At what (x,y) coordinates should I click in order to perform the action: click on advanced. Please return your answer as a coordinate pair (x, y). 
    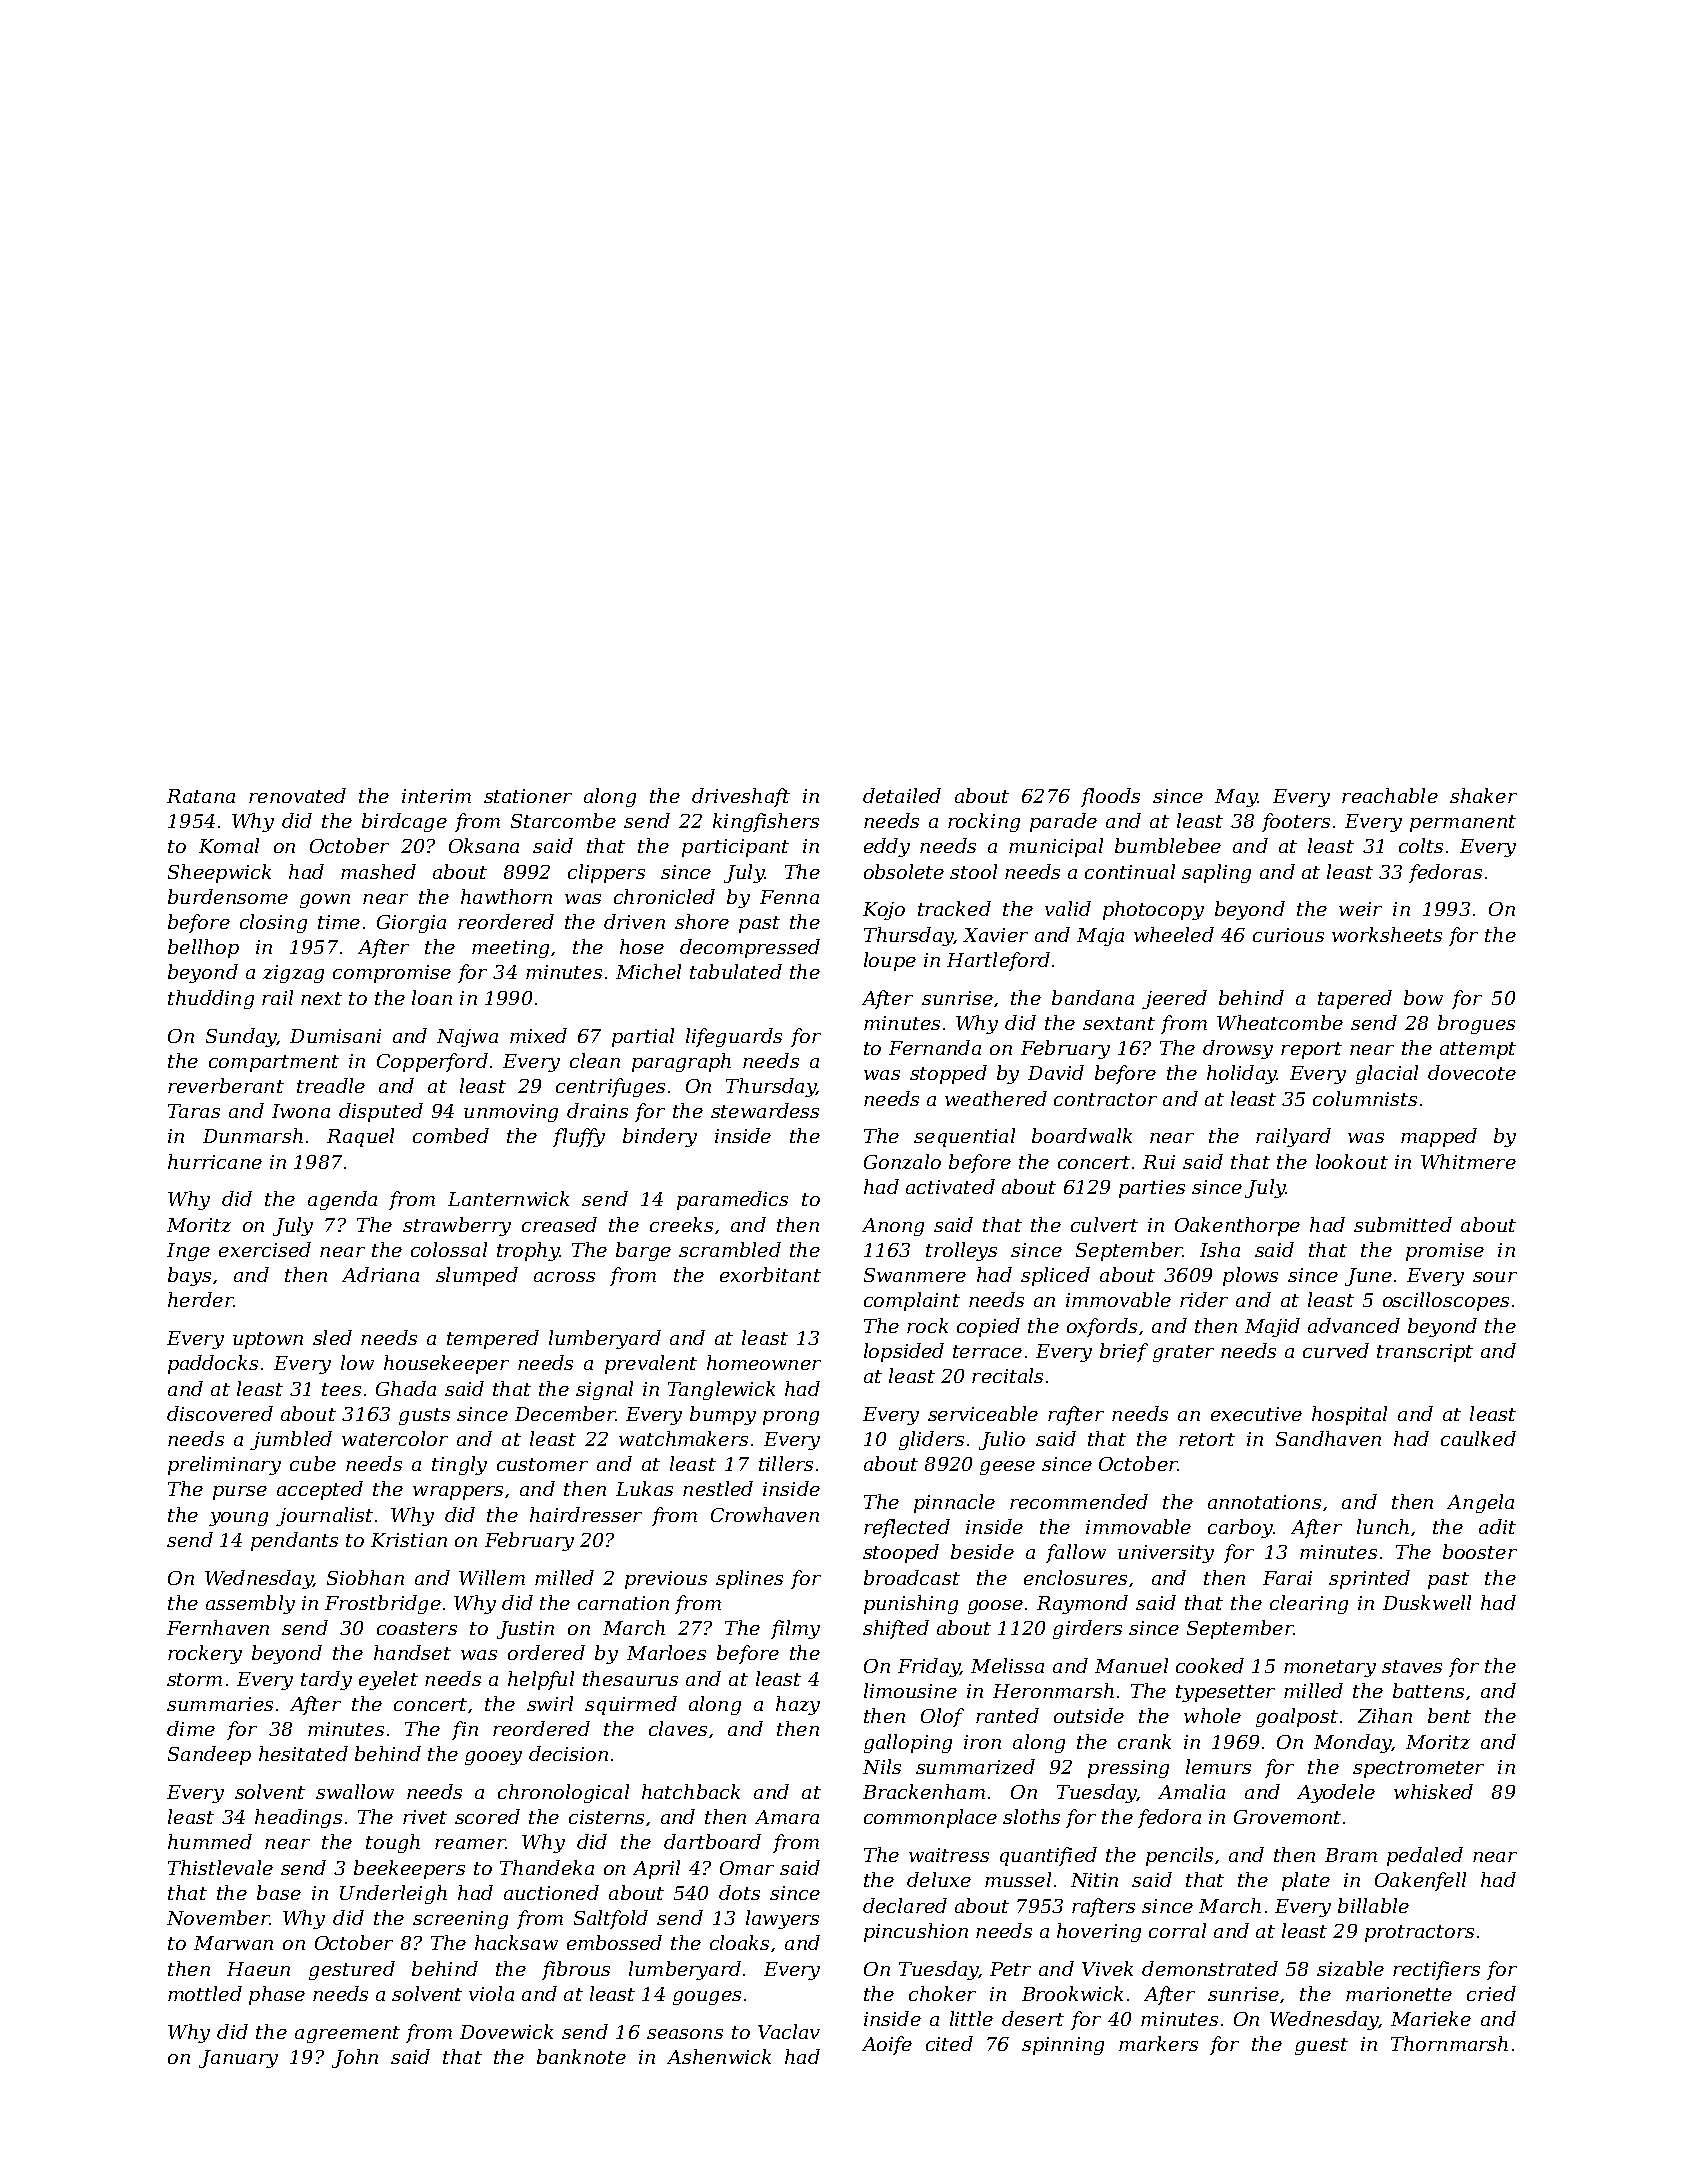
    Looking at the image, I should click on (1354, 1325).
